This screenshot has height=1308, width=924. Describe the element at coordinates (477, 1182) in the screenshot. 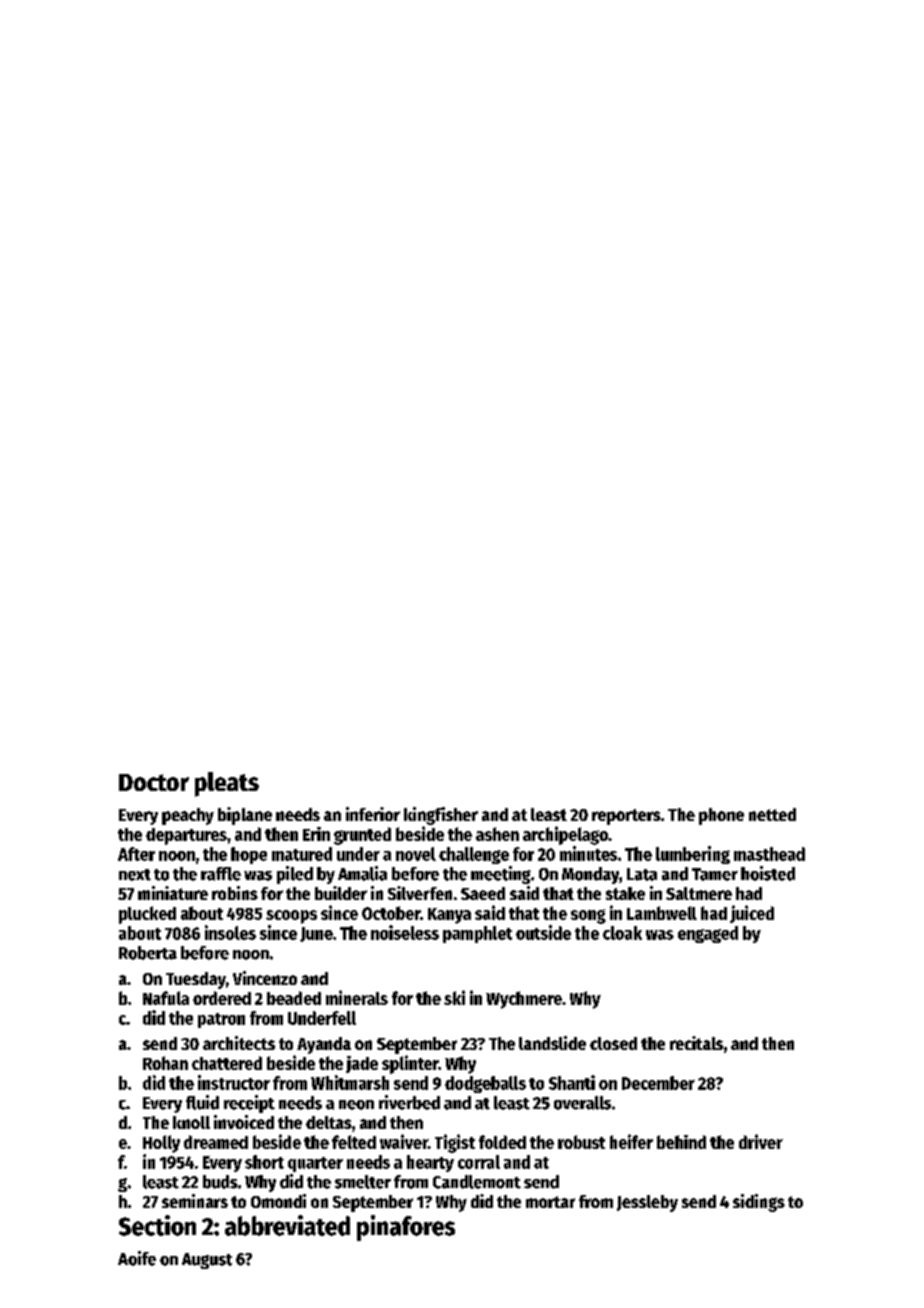

I see `Candlemont` at that location.
